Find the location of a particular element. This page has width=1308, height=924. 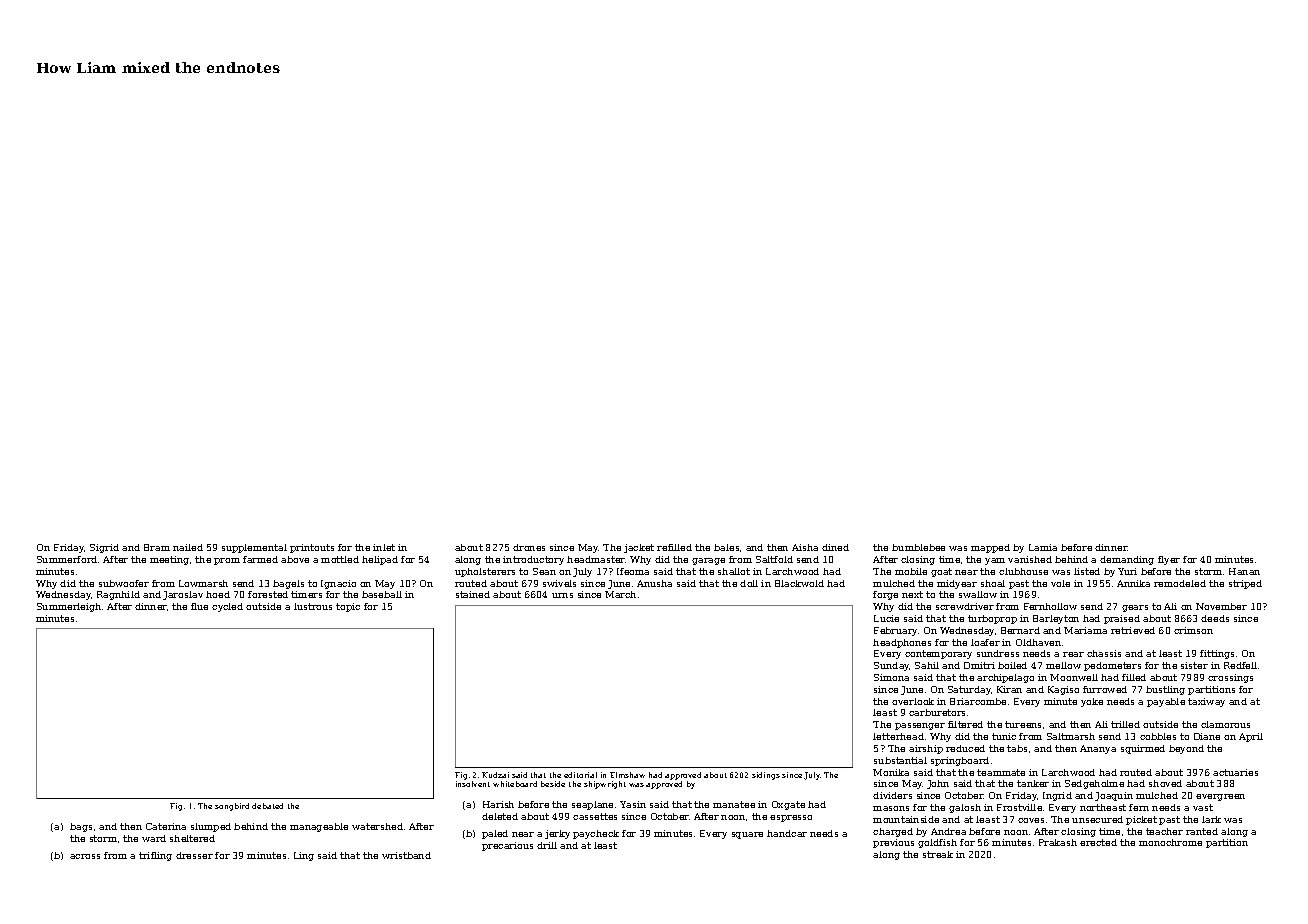

Lamia is located at coordinates (1043, 547).
